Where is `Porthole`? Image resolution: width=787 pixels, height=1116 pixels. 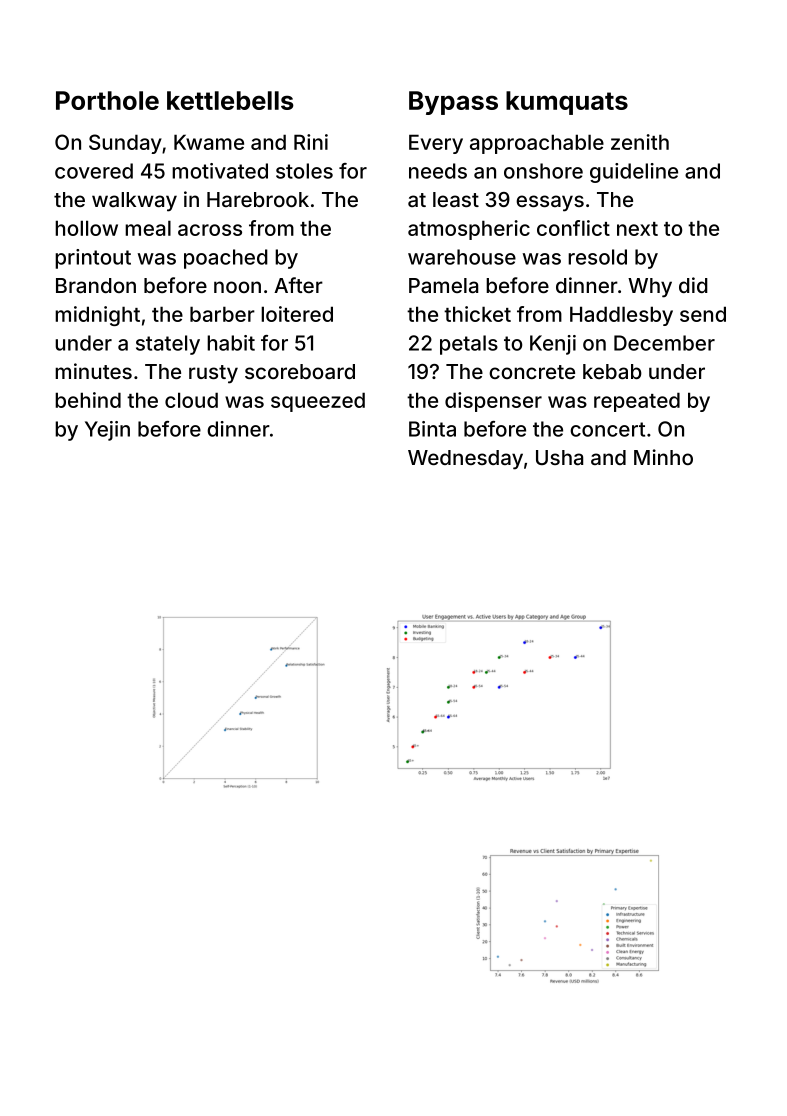 Porthole is located at coordinates (107, 100).
